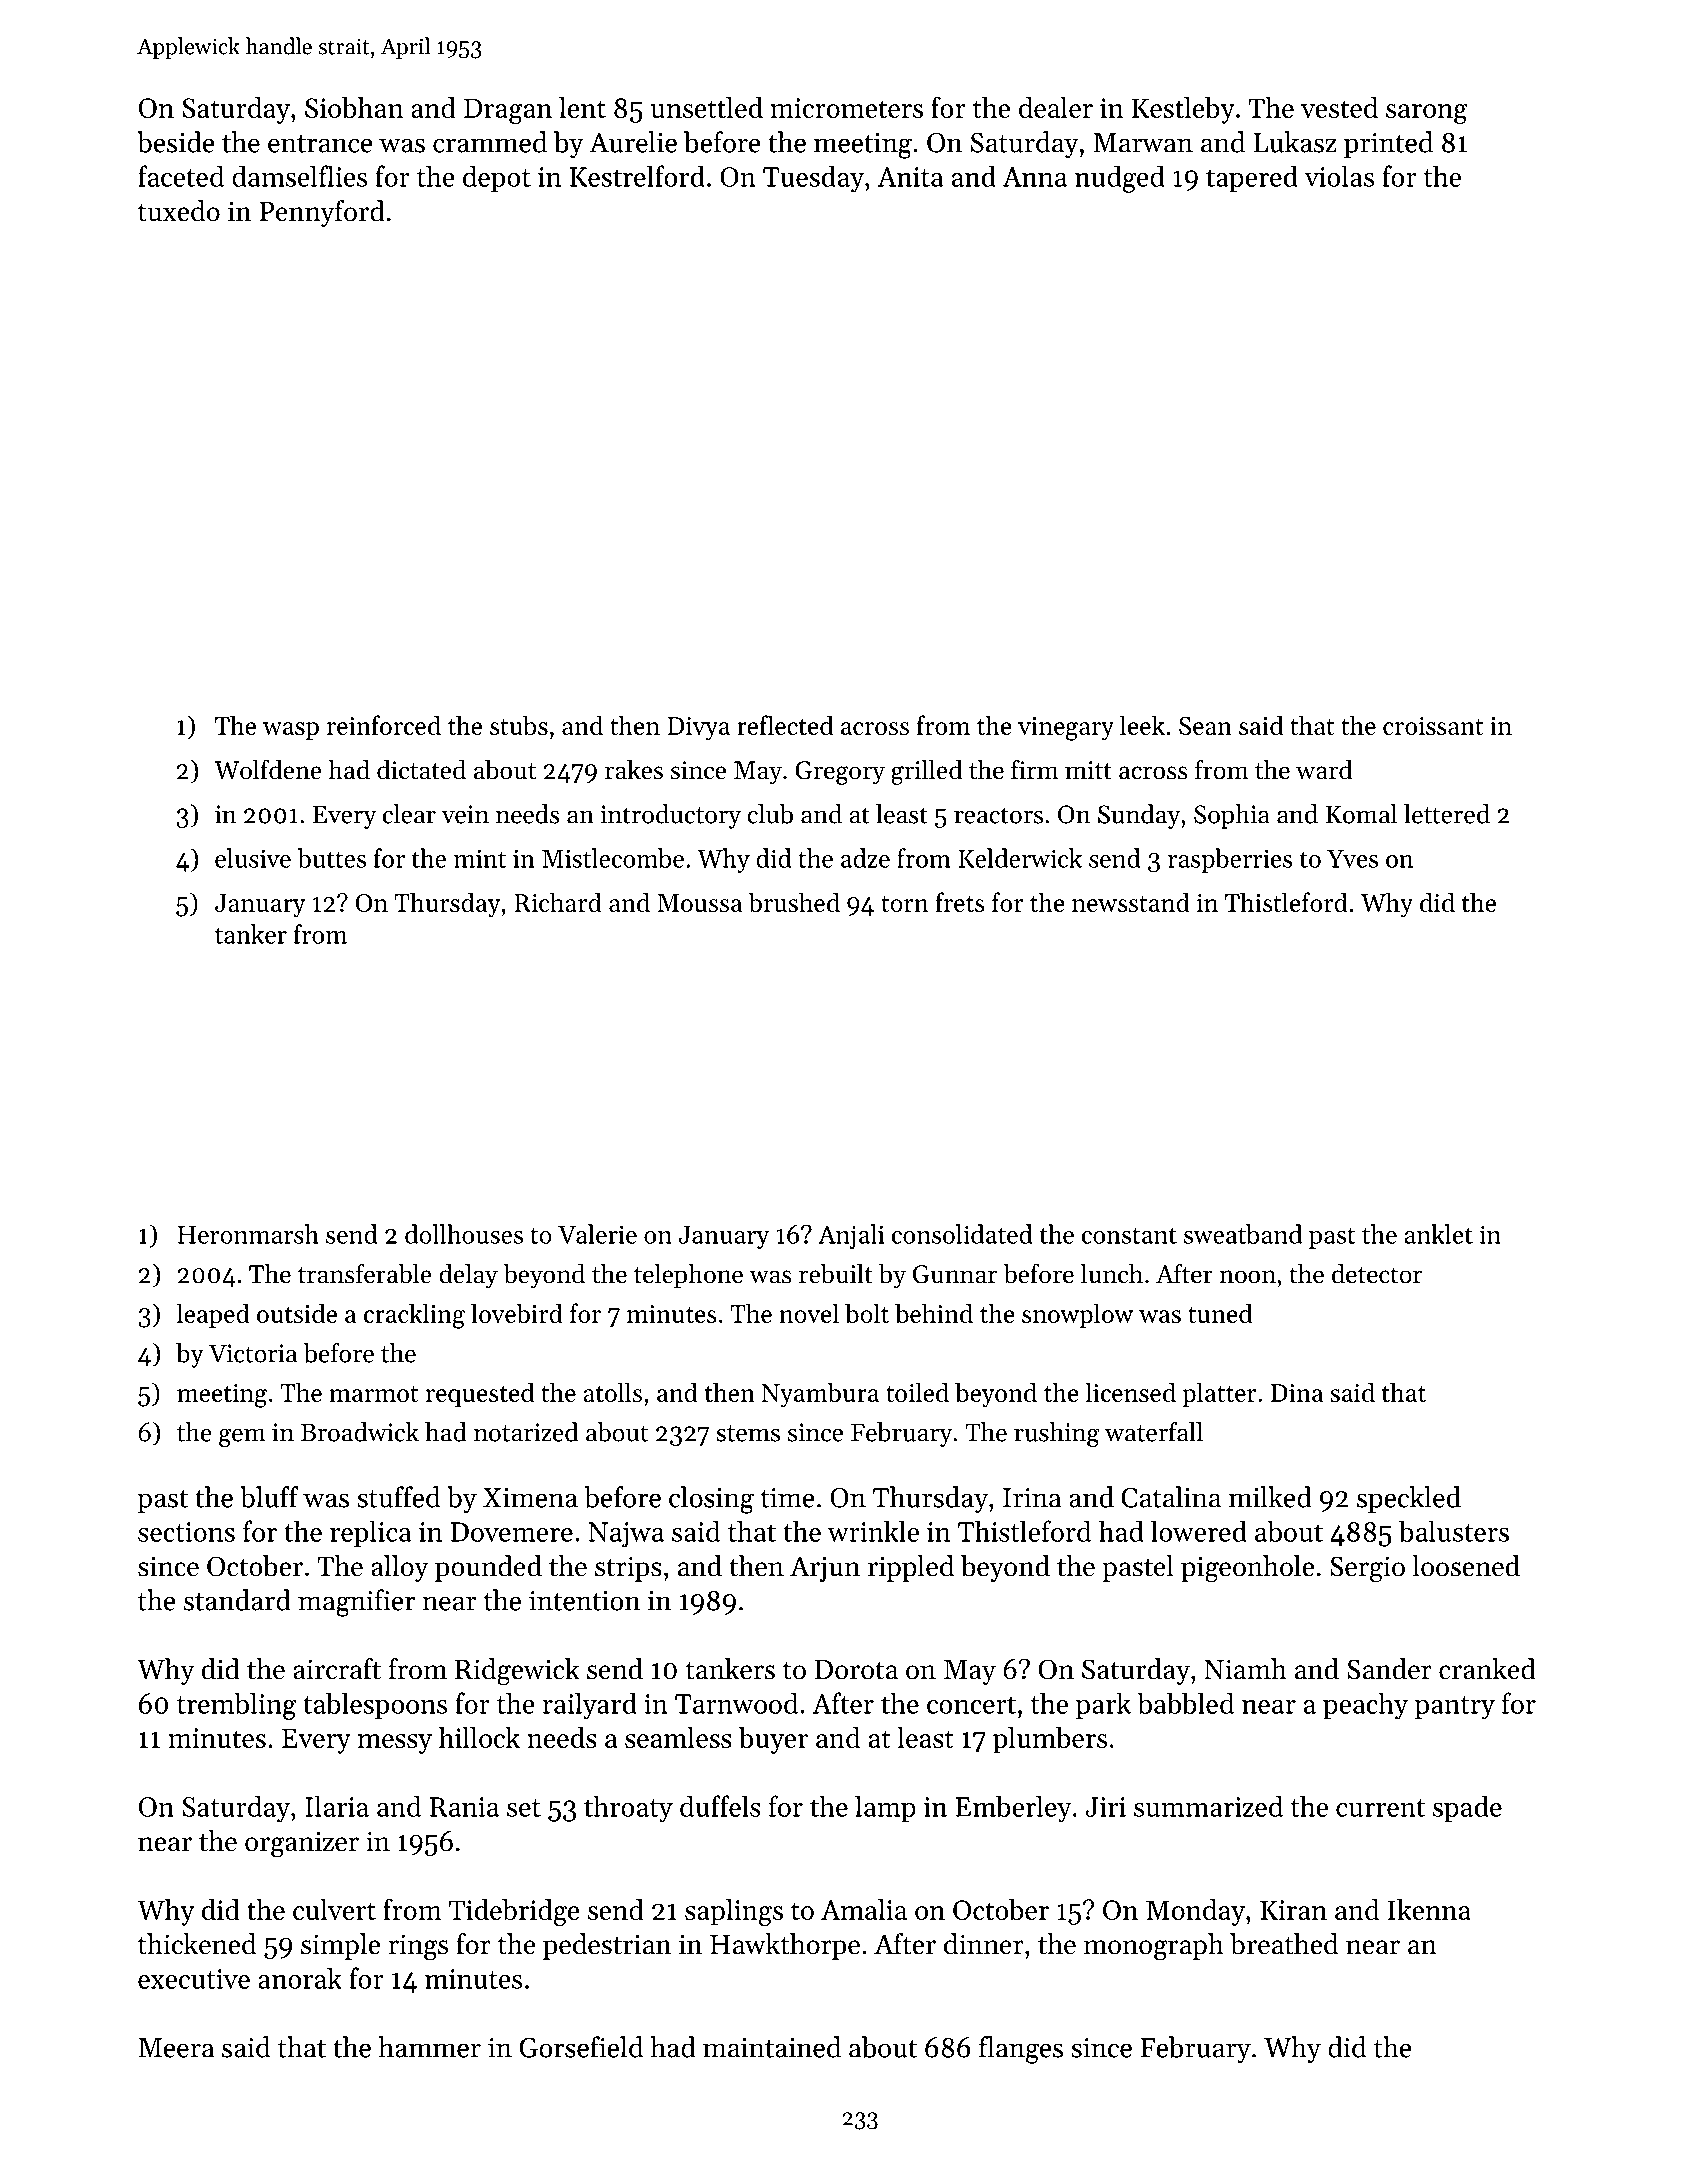  I want to click on reinforced, so click(384, 725).
